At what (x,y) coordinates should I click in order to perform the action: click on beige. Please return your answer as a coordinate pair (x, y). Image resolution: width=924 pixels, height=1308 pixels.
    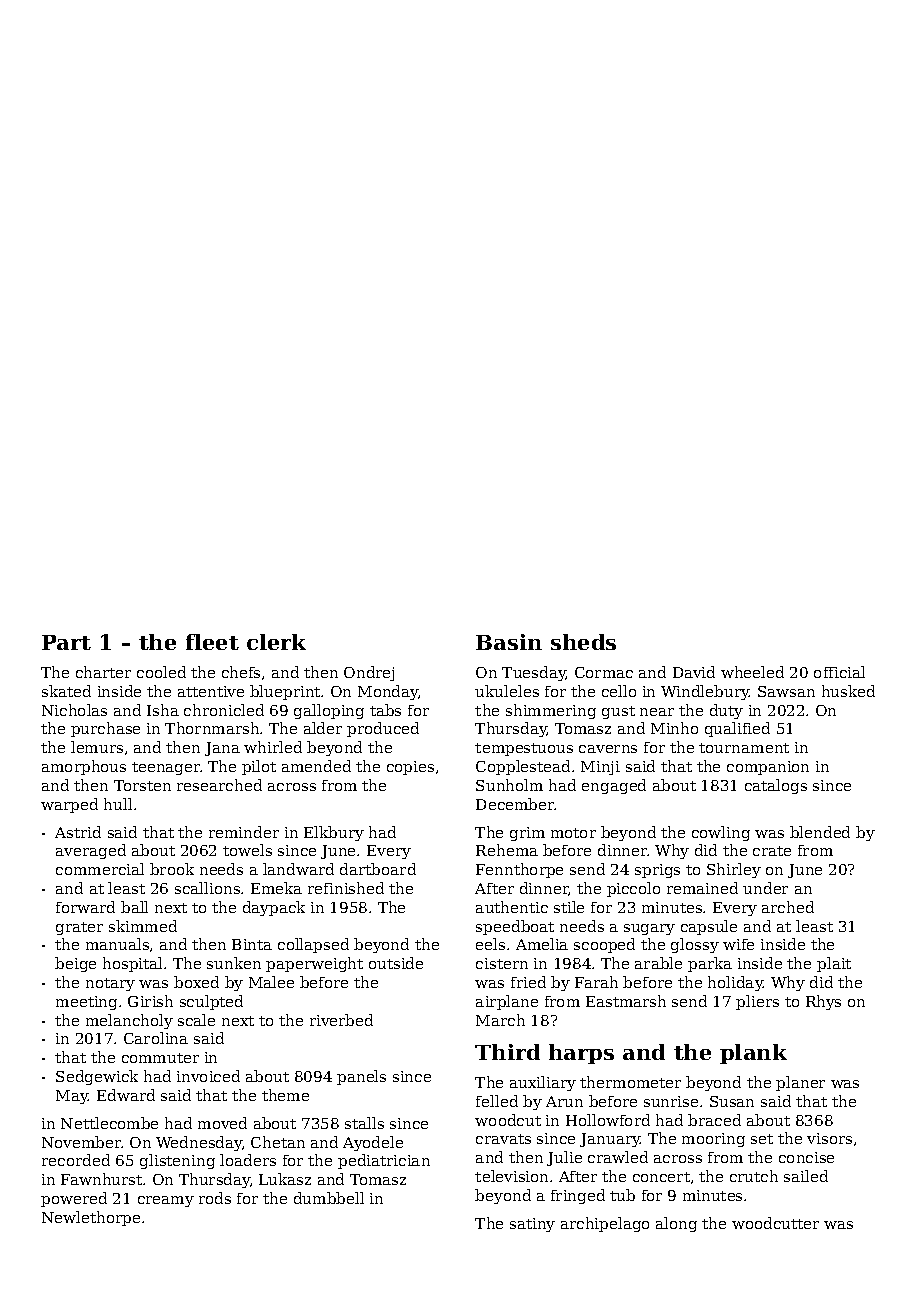
    Looking at the image, I should click on (75, 964).
